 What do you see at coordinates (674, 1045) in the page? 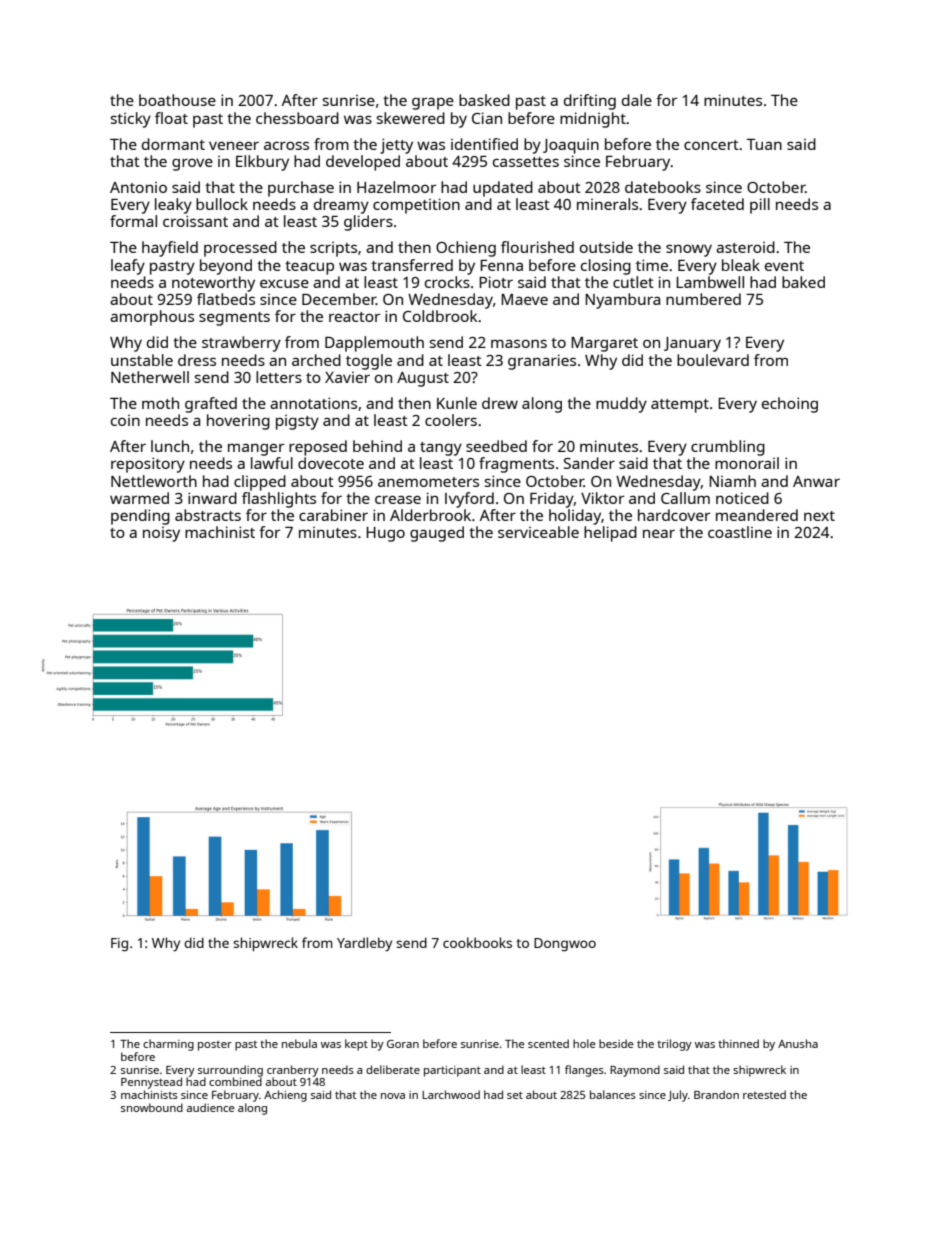
I see `trilogy` at bounding box center [674, 1045].
